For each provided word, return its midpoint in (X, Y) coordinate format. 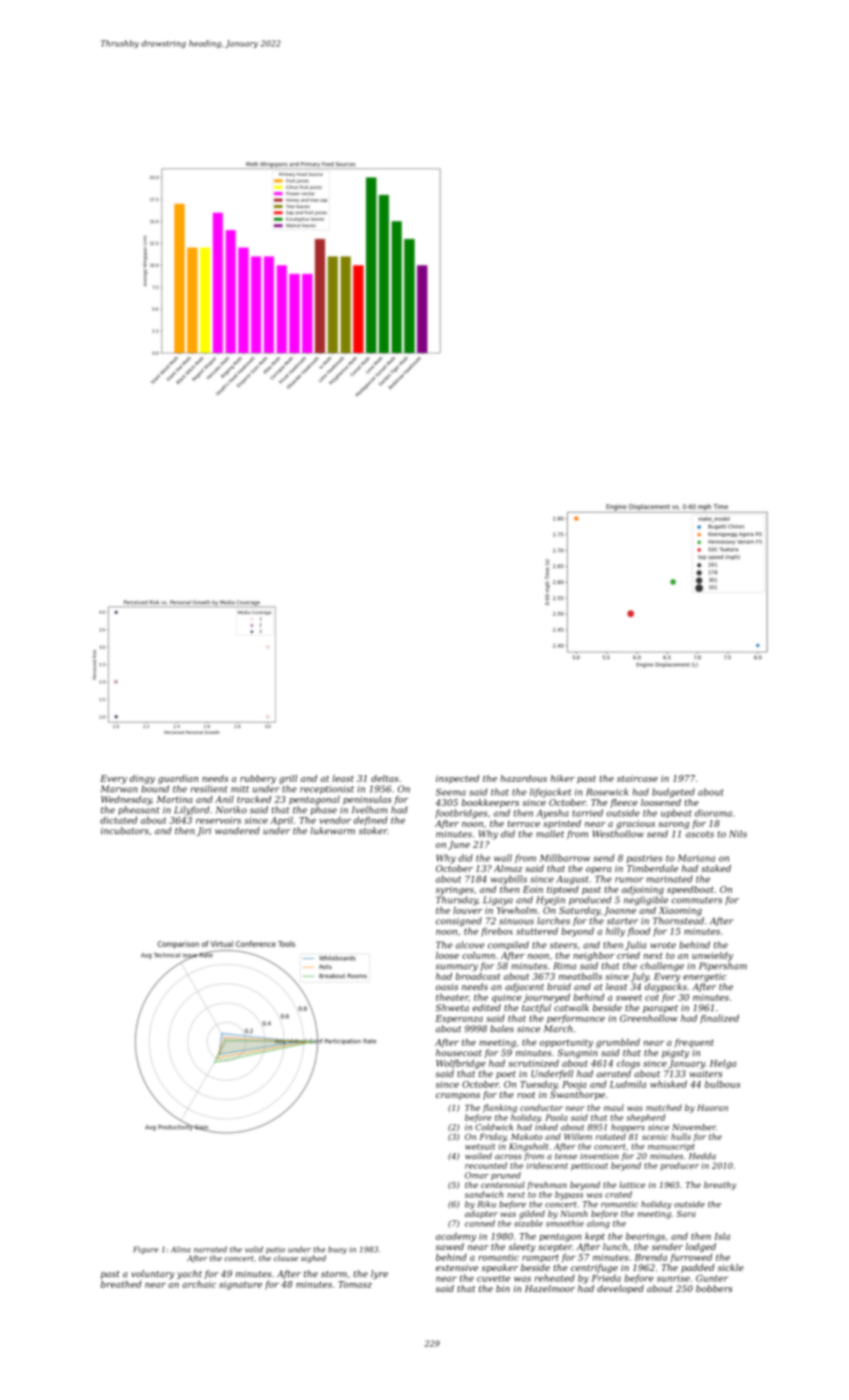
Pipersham (723, 966)
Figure (145, 1250)
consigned (459, 921)
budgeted (673, 793)
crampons (458, 1096)
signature (240, 1285)
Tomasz (355, 1284)
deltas (385, 778)
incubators (125, 830)
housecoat (459, 1052)
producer (680, 1166)
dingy (142, 779)
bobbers (714, 1288)
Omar (477, 1175)
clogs (628, 1064)
